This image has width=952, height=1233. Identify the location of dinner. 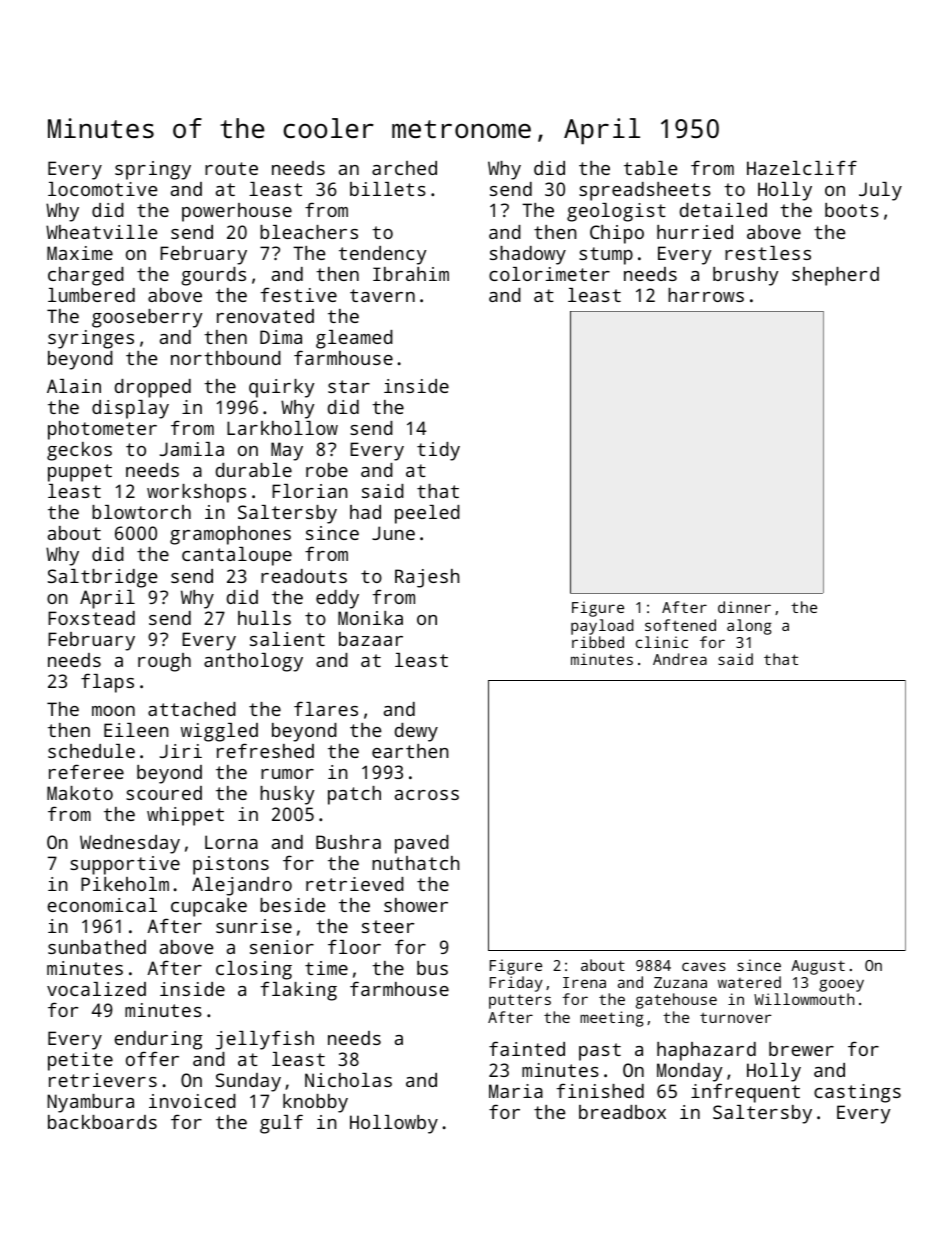
(744, 607).
